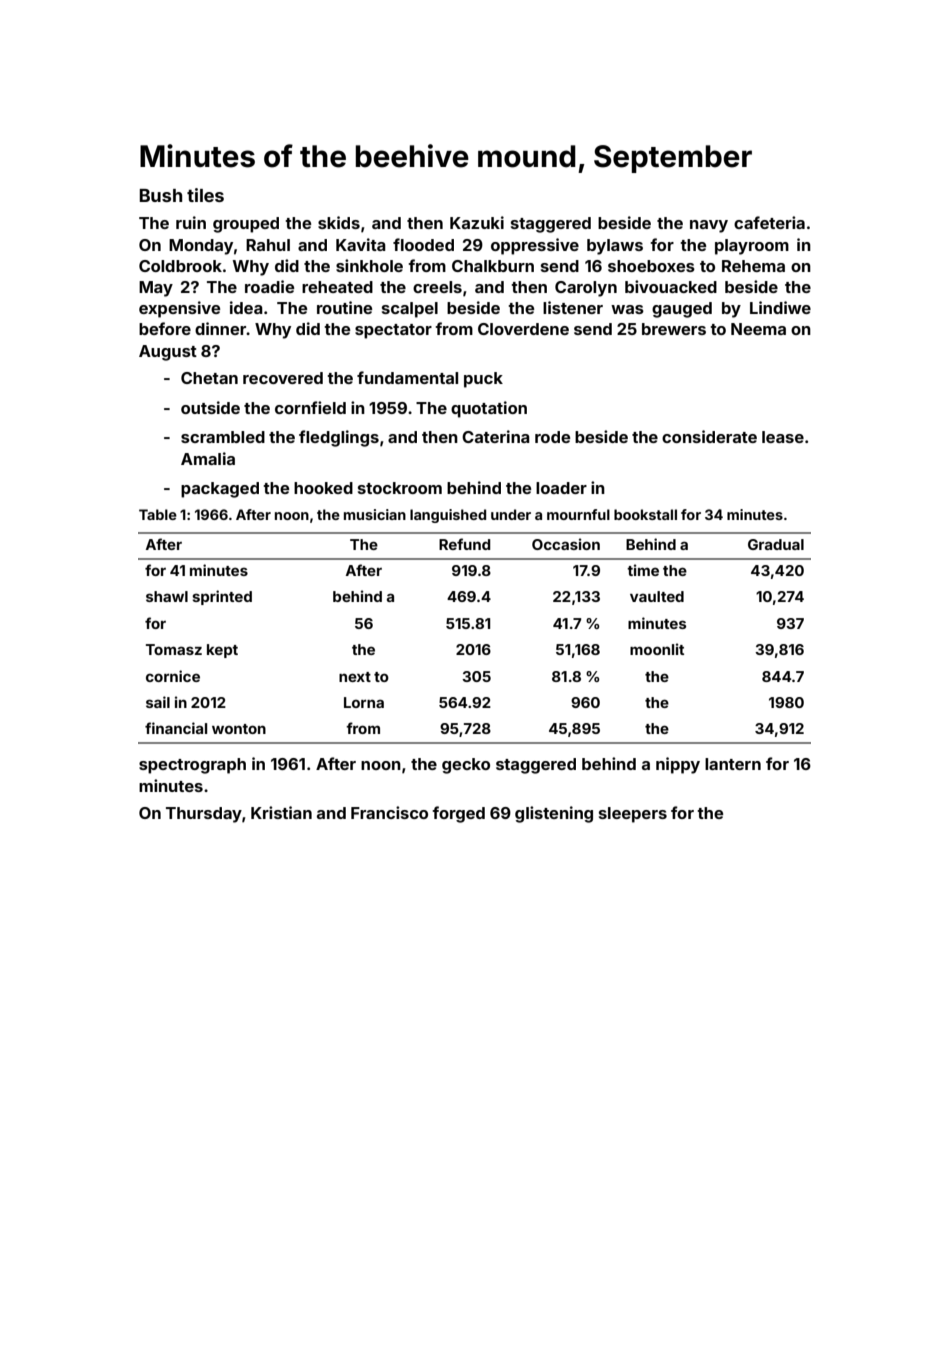 This image has width=950, height=1348. I want to click on glistening, so click(554, 814).
